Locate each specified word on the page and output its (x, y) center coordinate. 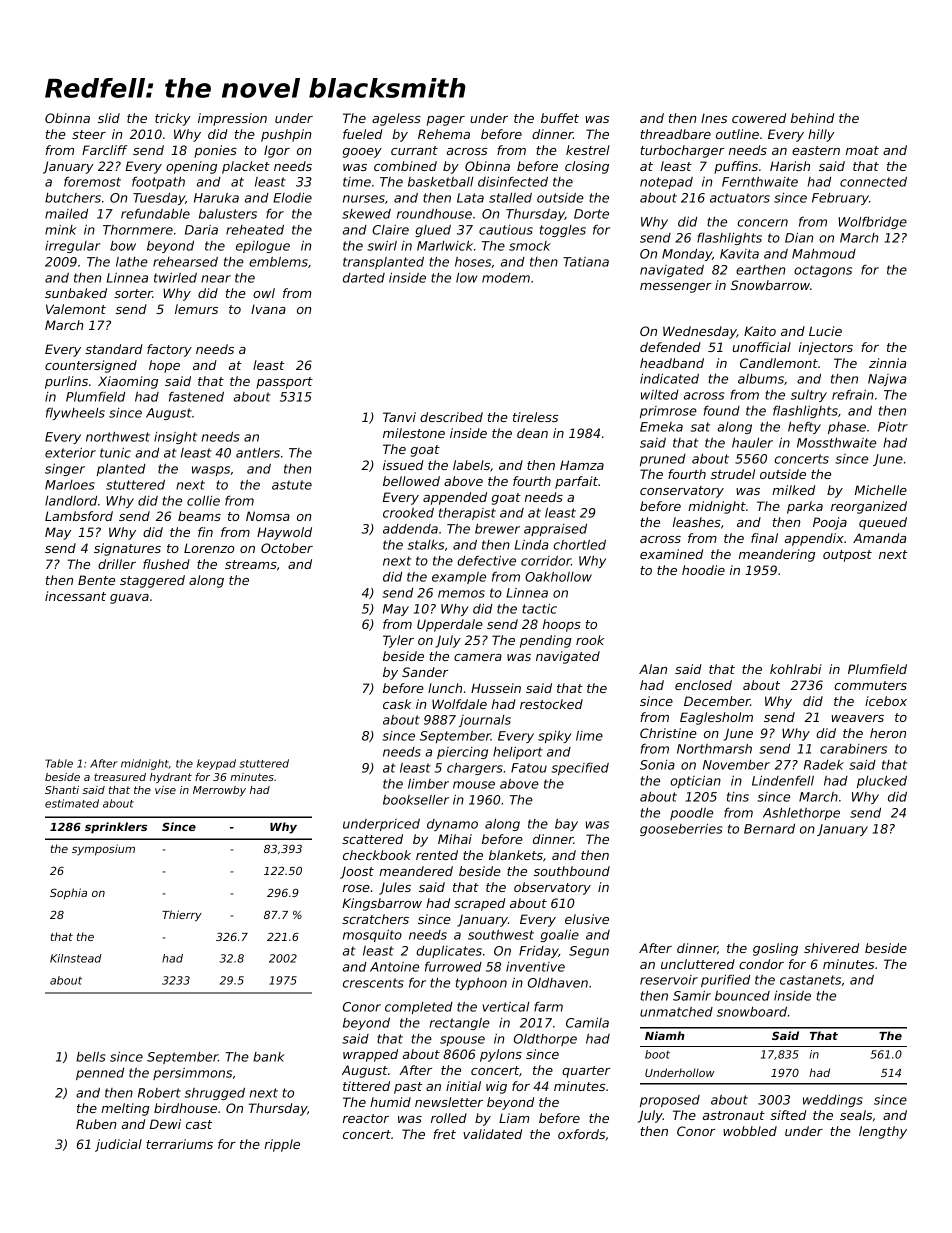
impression (232, 119)
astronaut (734, 1115)
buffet (560, 118)
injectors (826, 348)
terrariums (179, 1144)
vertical (505, 1007)
